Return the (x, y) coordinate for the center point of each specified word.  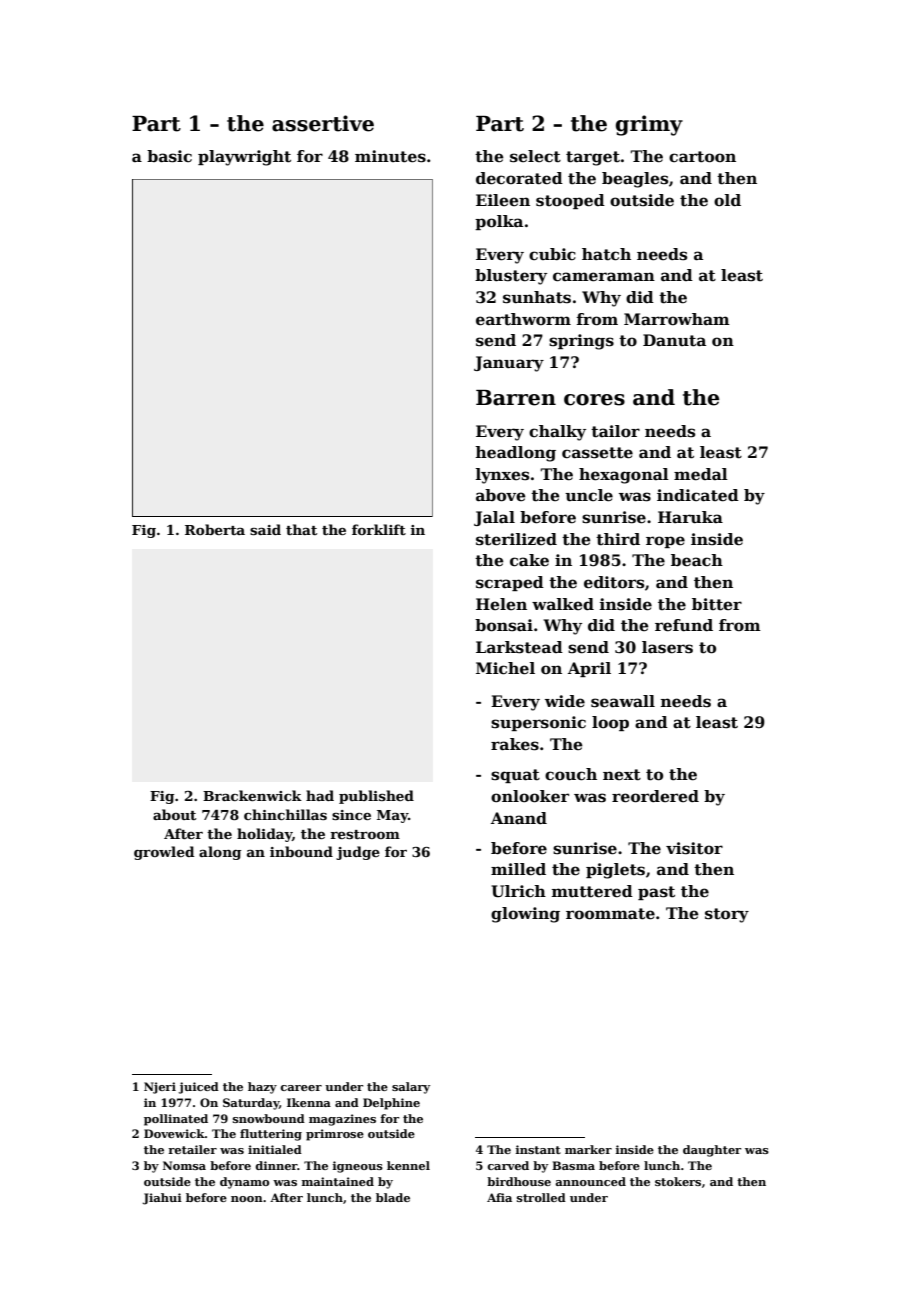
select (535, 156)
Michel (505, 668)
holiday (264, 835)
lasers (667, 647)
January (509, 364)
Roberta (215, 529)
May (392, 816)
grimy (649, 125)
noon (247, 1199)
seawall (623, 701)
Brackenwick (252, 795)
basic (169, 156)
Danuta (674, 340)
